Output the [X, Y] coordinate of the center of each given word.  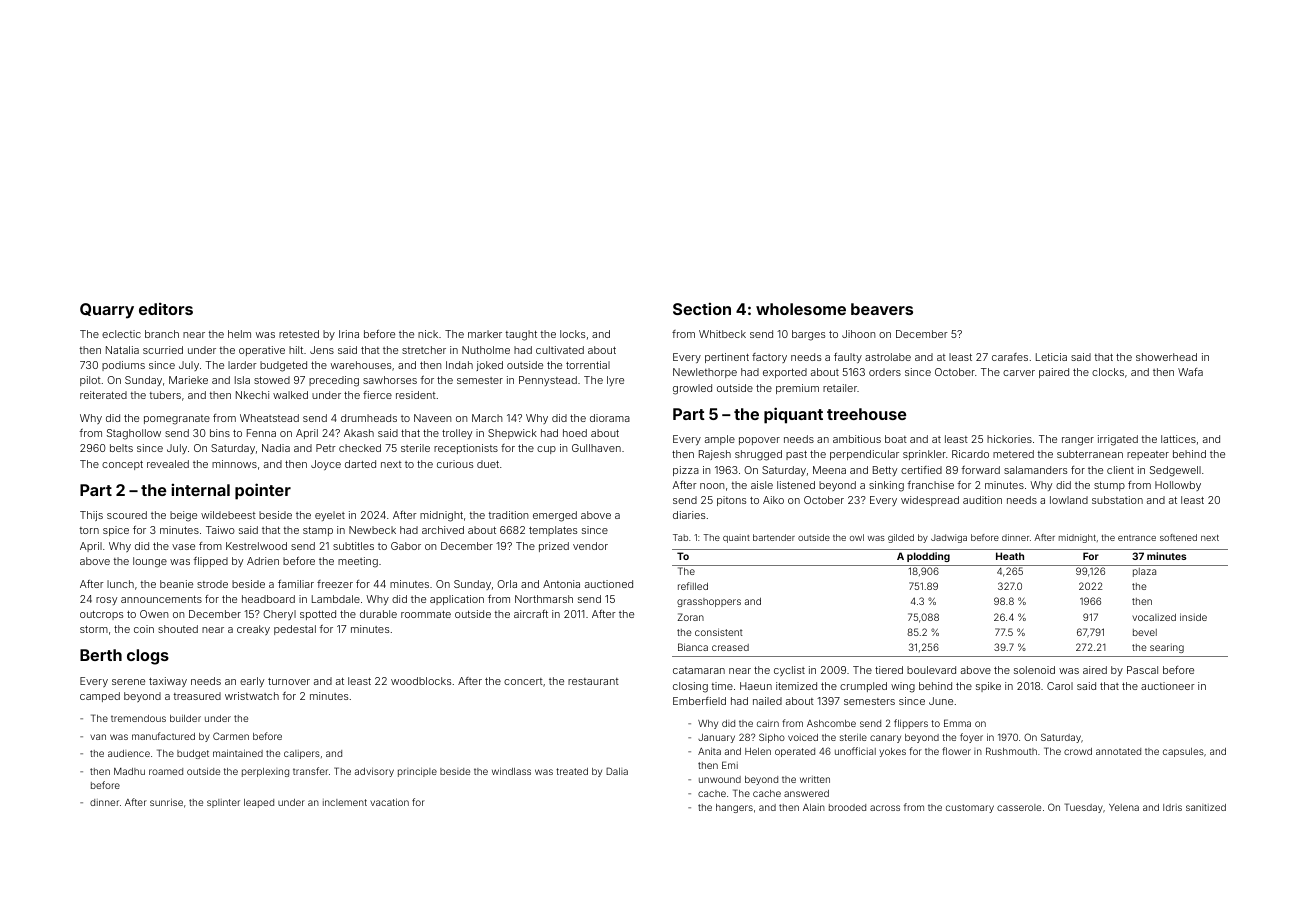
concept [122, 465]
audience [129, 753]
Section [702, 309]
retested [299, 334]
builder [185, 718]
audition [982, 500]
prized [554, 547]
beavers [882, 309]
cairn [768, 723]
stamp [318, 531]
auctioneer [1168, 686]
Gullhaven [596, 448]
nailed [767, 701]
